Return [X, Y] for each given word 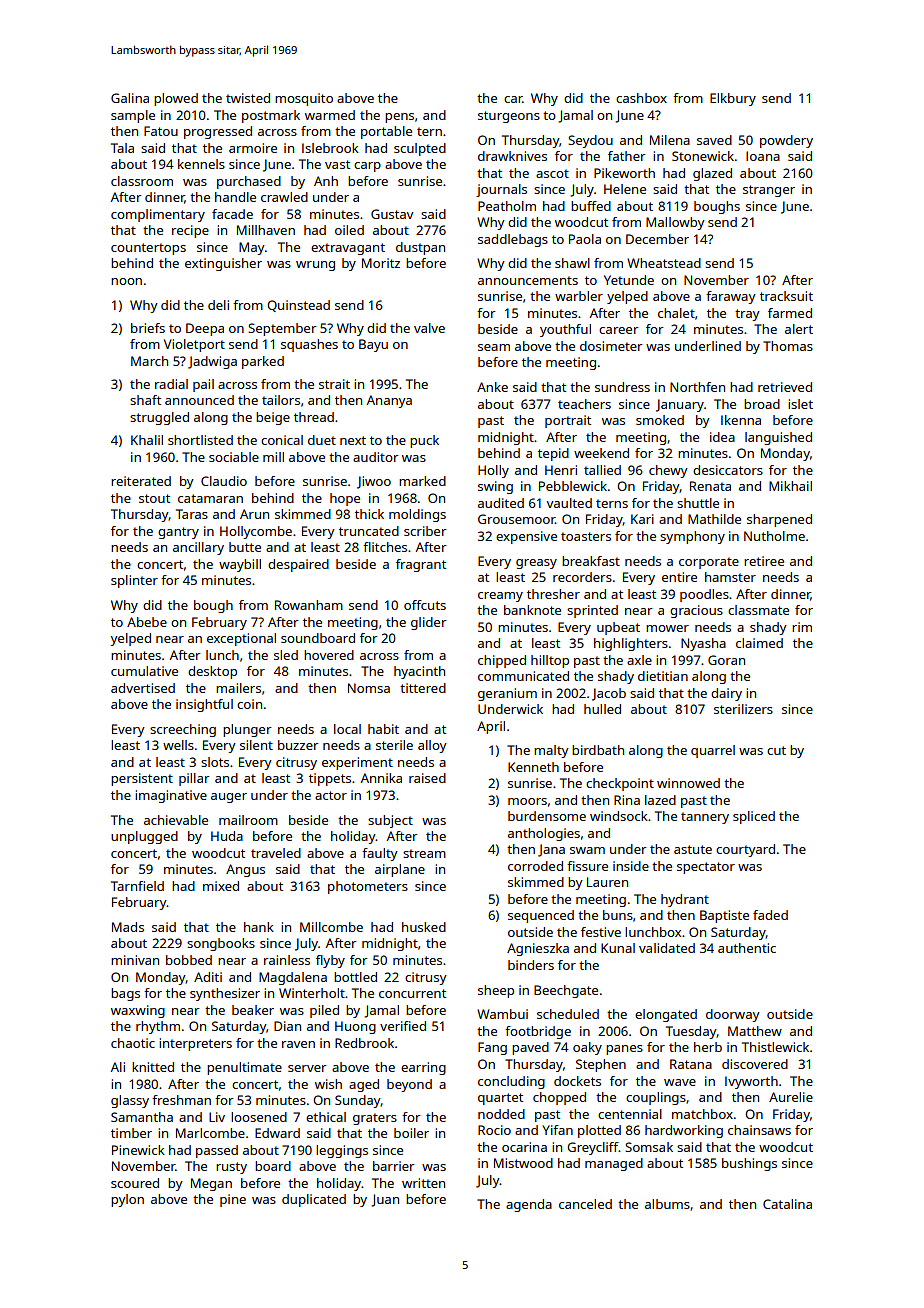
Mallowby [675, 223]
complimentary [158, 215]
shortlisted [200, 440]
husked [424, 927]
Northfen [697, 387]
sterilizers [743, 709]
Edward [277, 1133]
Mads [128, 927]
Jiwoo [374, 482]
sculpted [420, 149]
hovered [329, 655]
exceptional [241, 639]
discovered [755, 1064]
